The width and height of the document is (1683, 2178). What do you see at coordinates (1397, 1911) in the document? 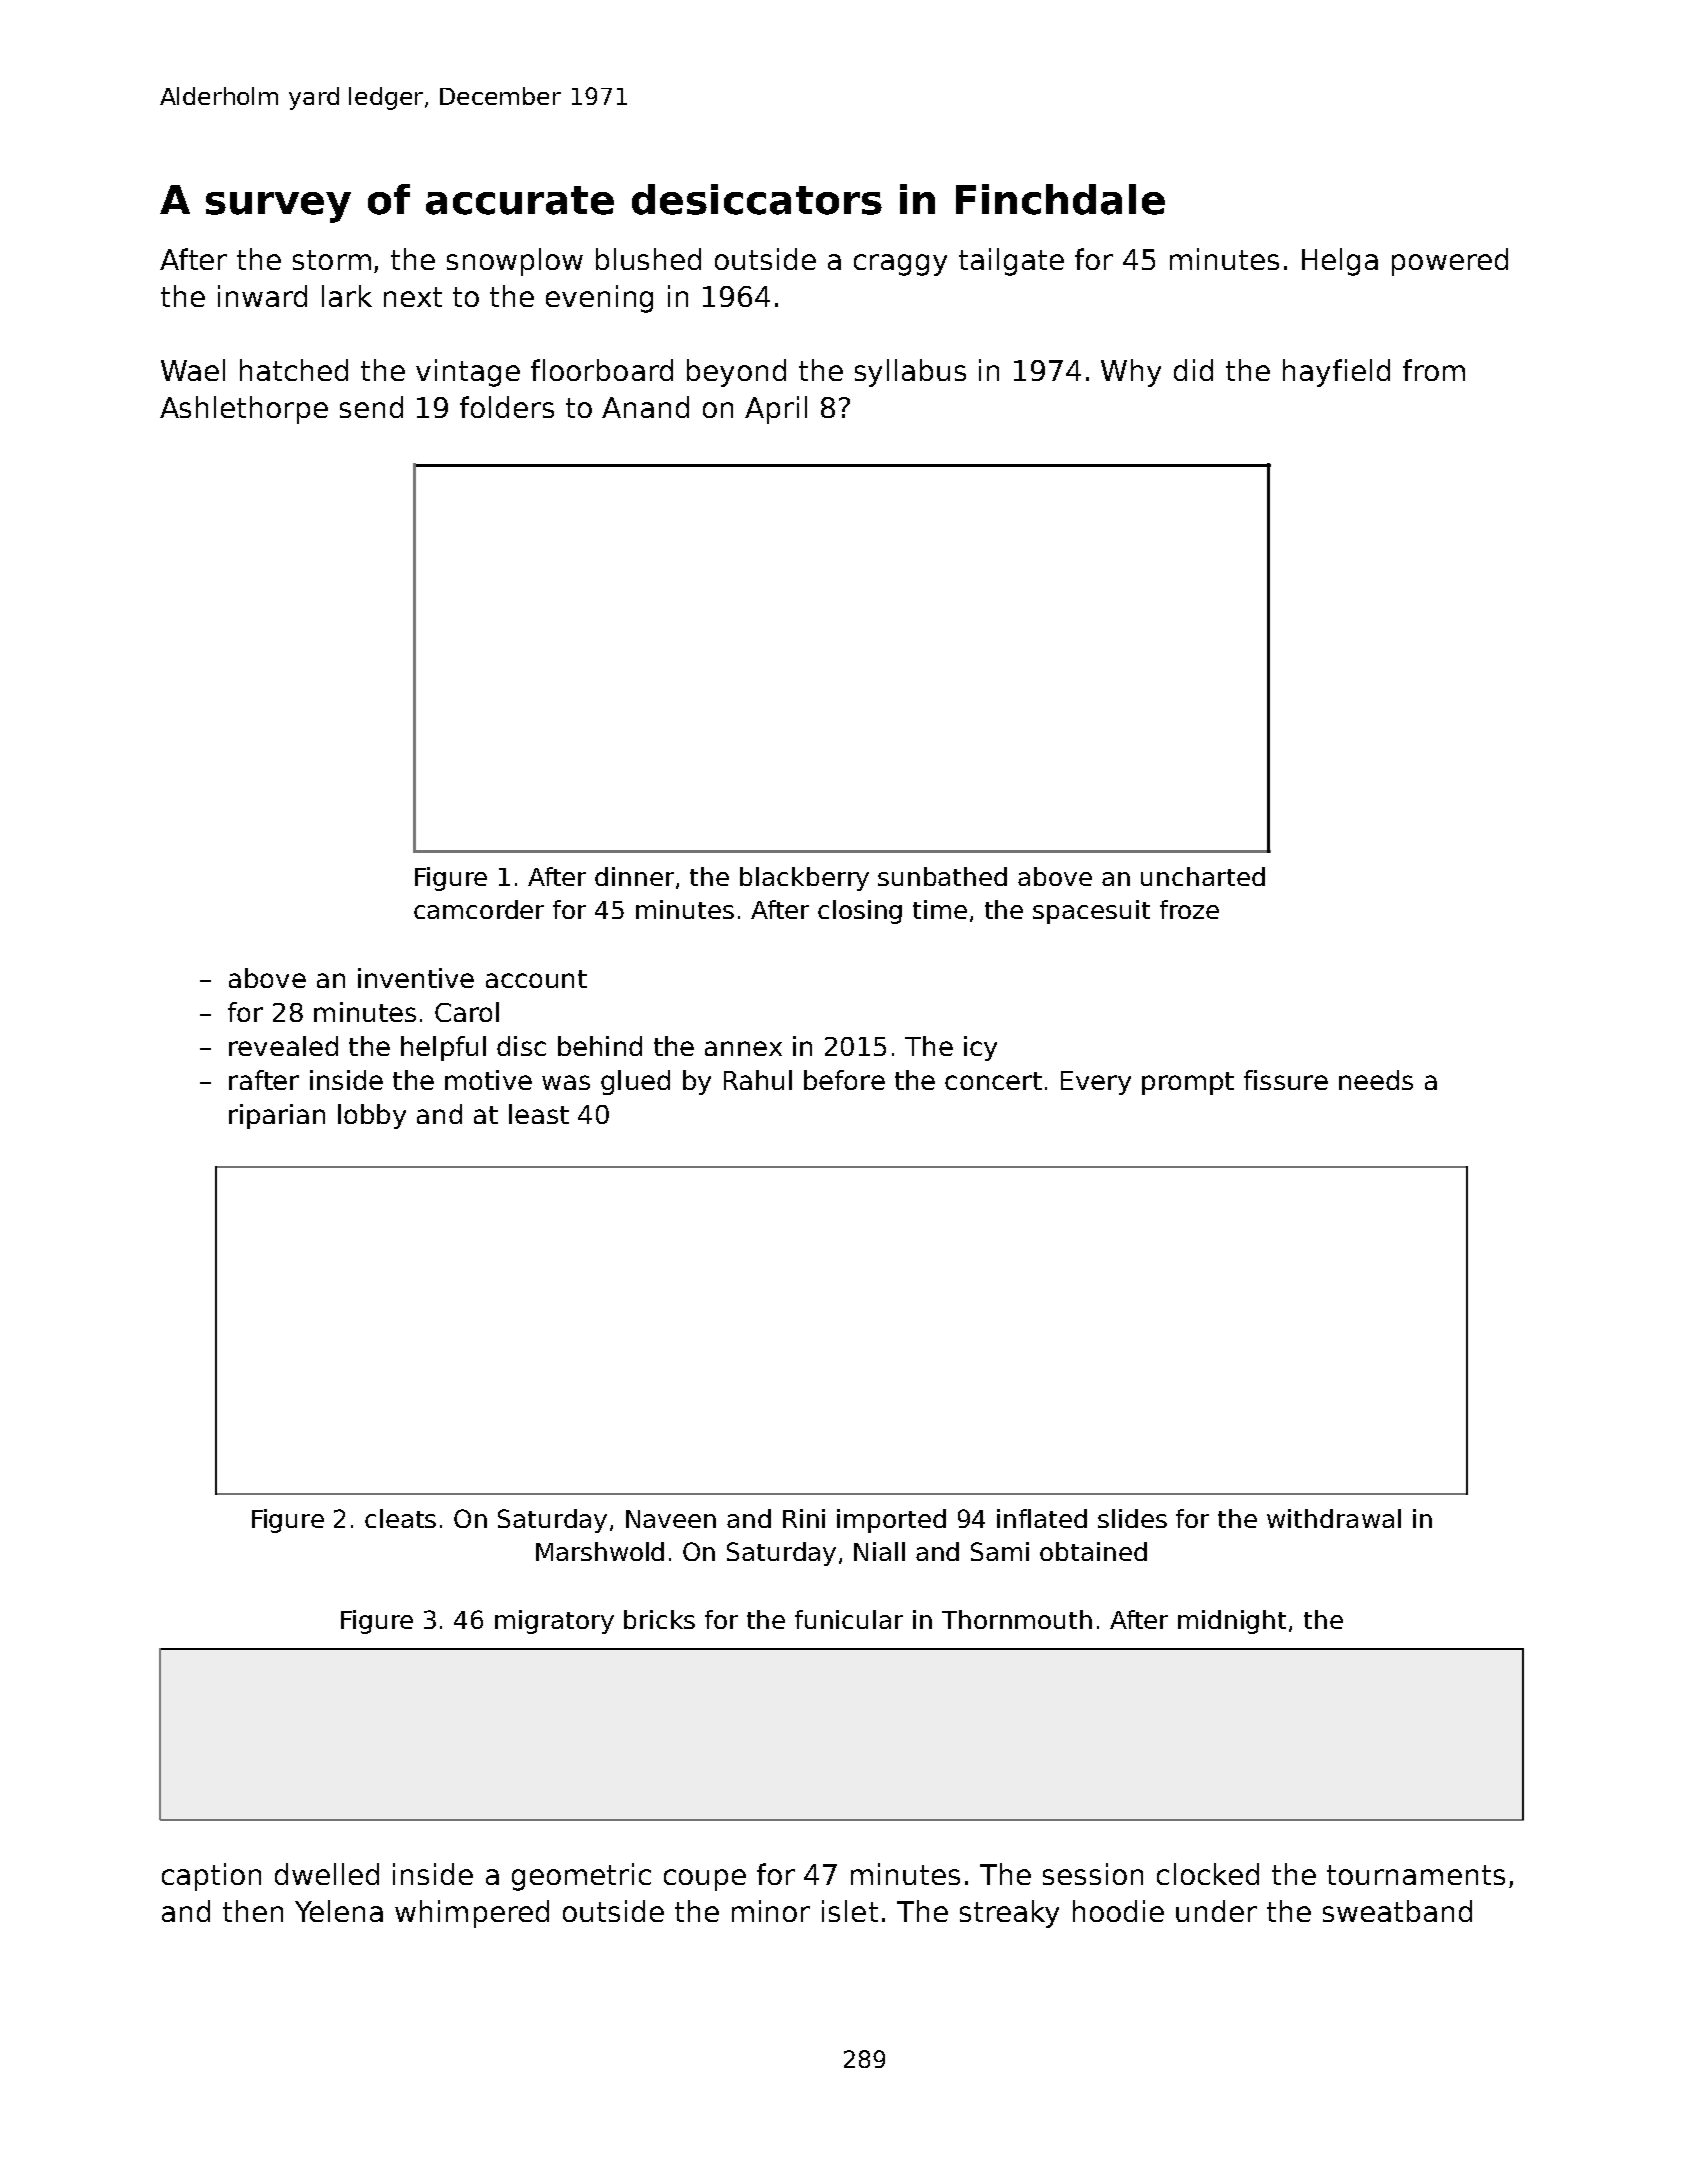
I see `sweatband` at bounding box center [1397, 1911].
